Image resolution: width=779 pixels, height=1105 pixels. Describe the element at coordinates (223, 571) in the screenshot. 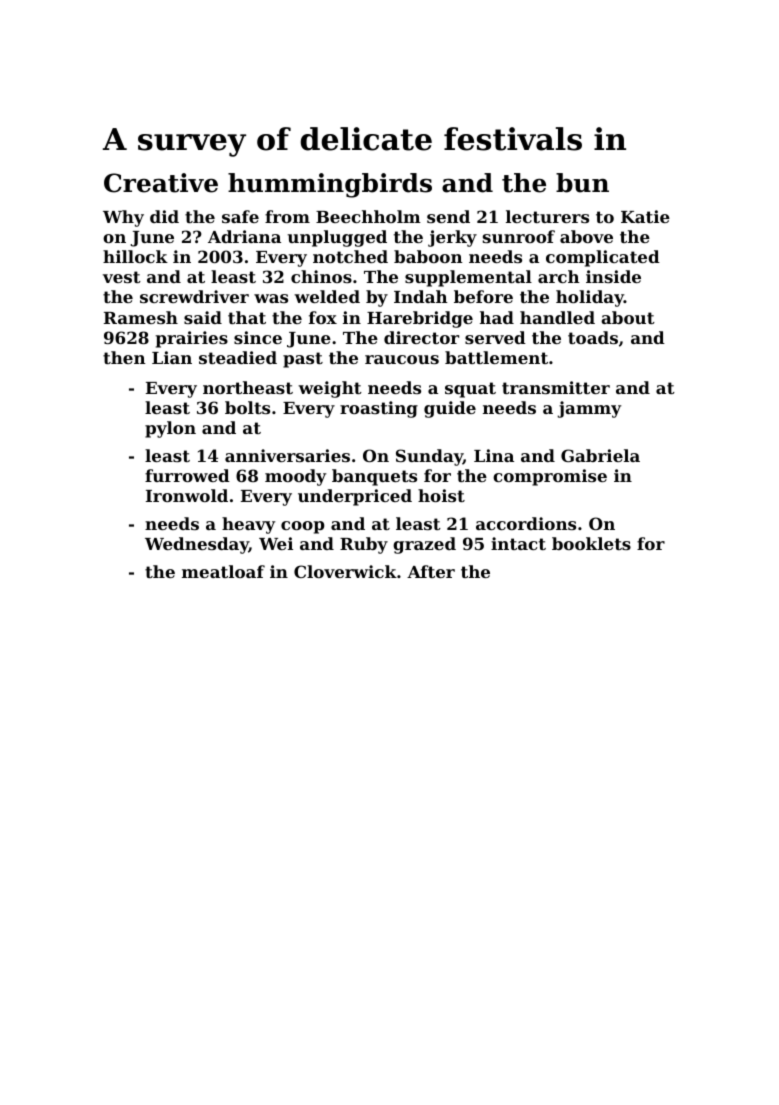

I see `meatloaf` at that location.
